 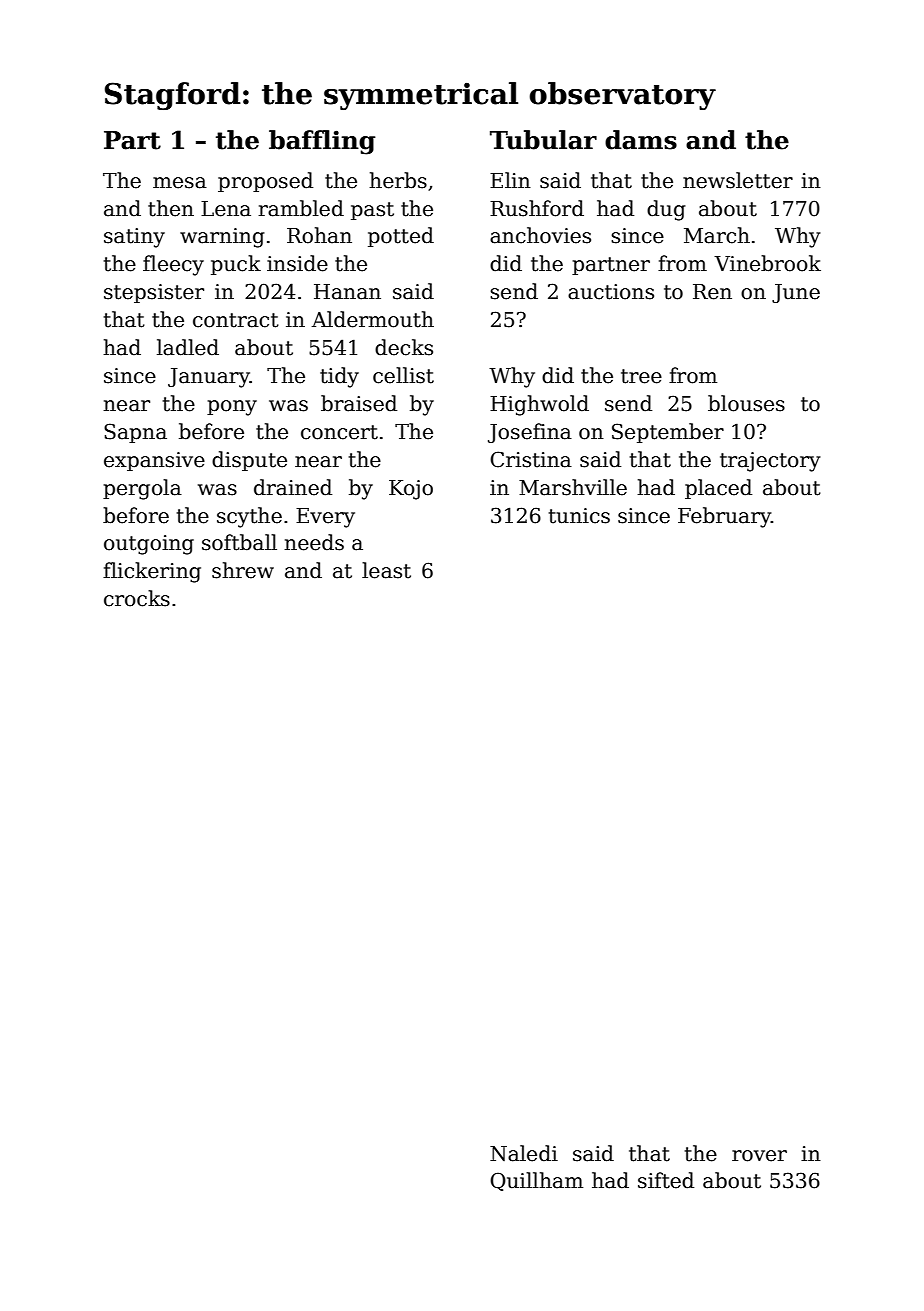 I want to click on sifted, so click(x=666, y=1180).
